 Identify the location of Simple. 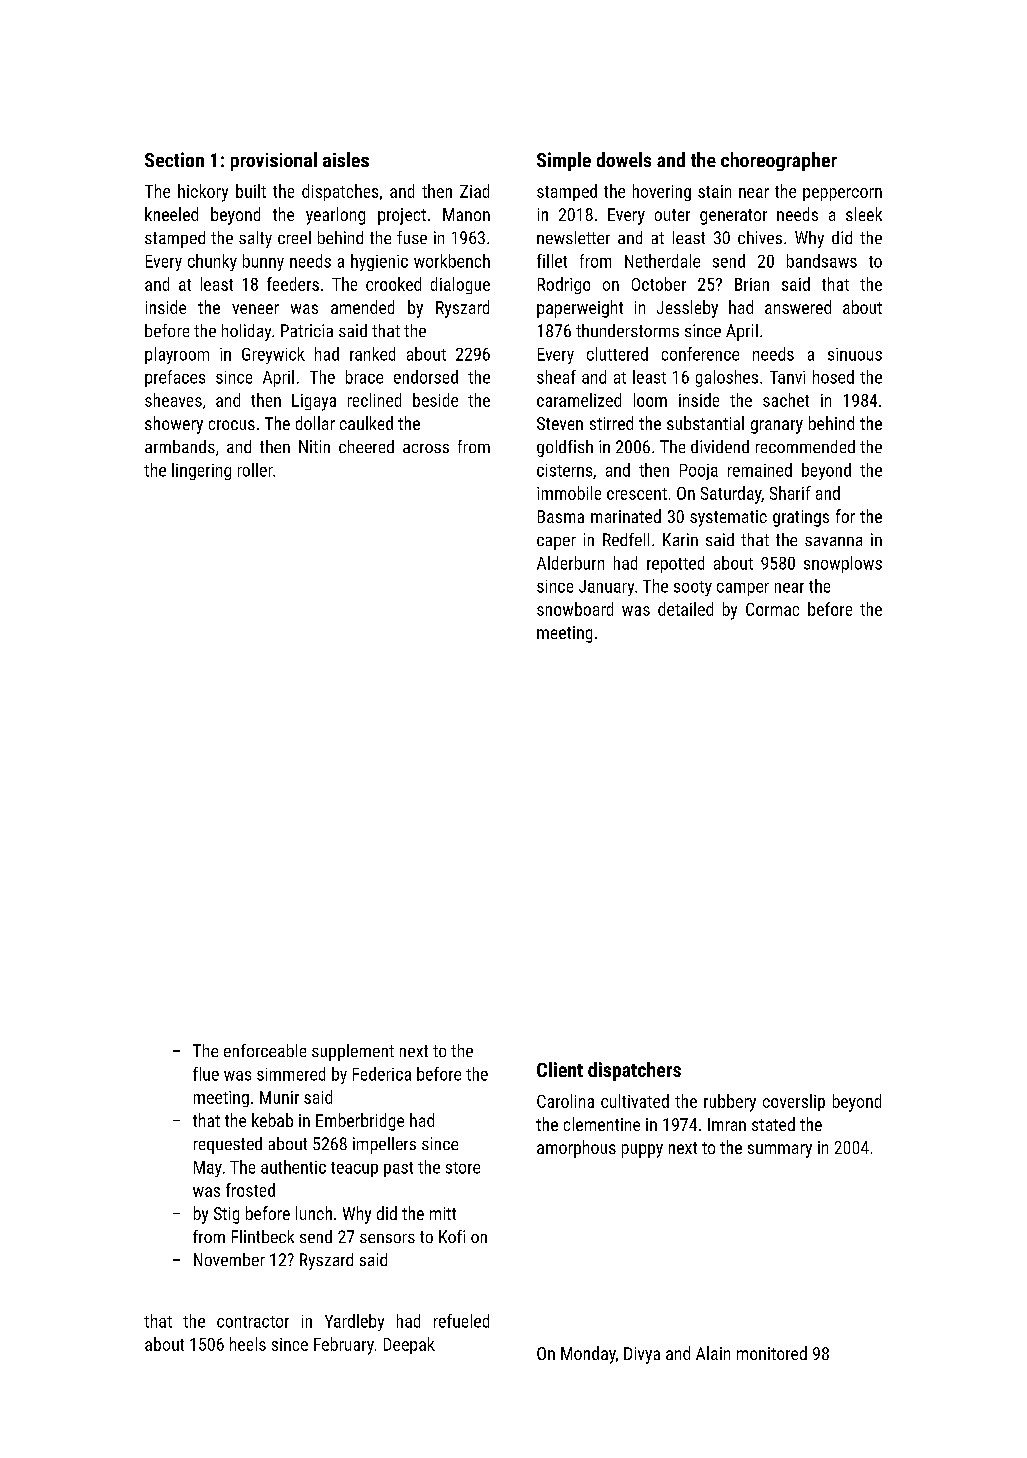
(564, 161).
